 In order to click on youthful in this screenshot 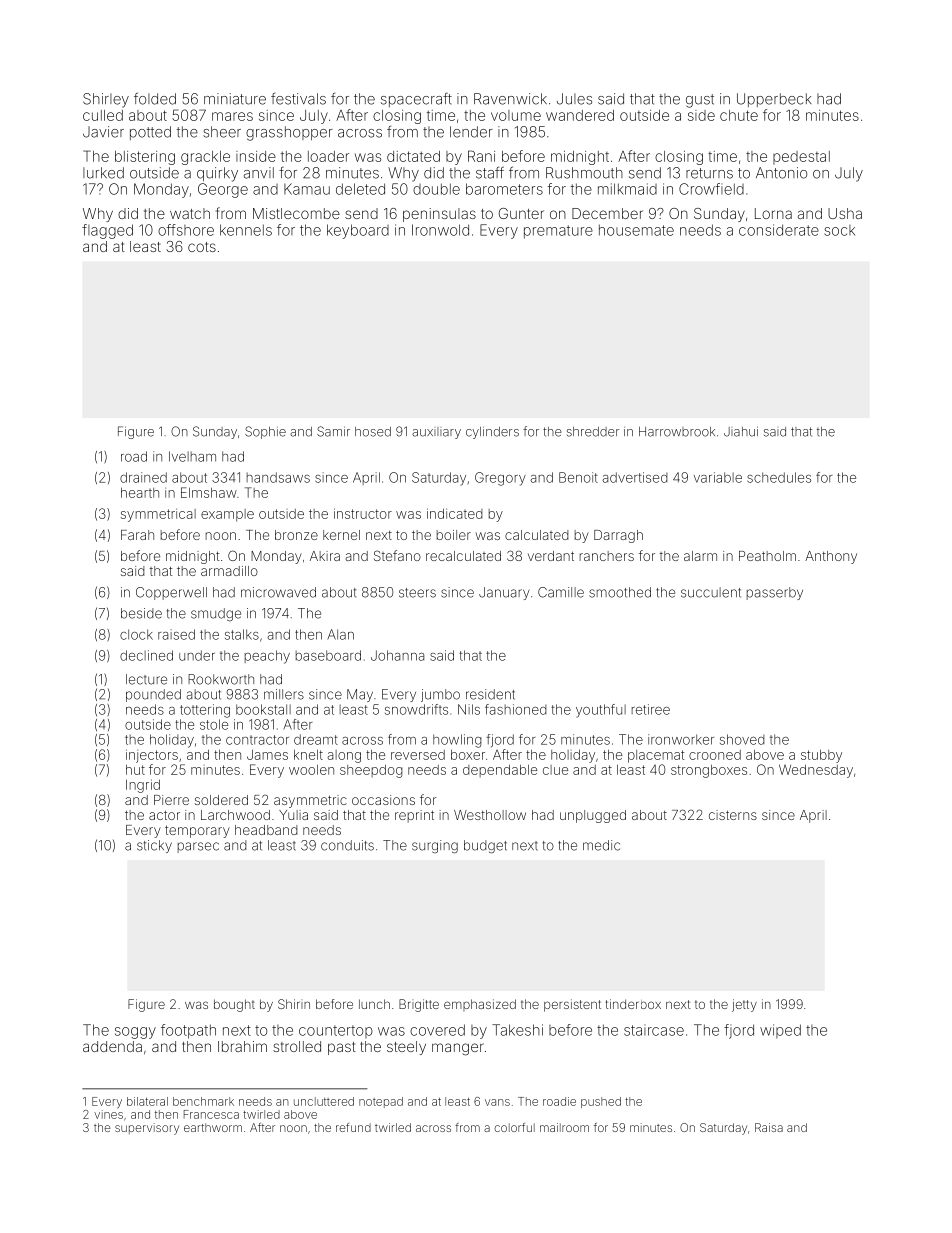, I will do `click(601, 711)`.
